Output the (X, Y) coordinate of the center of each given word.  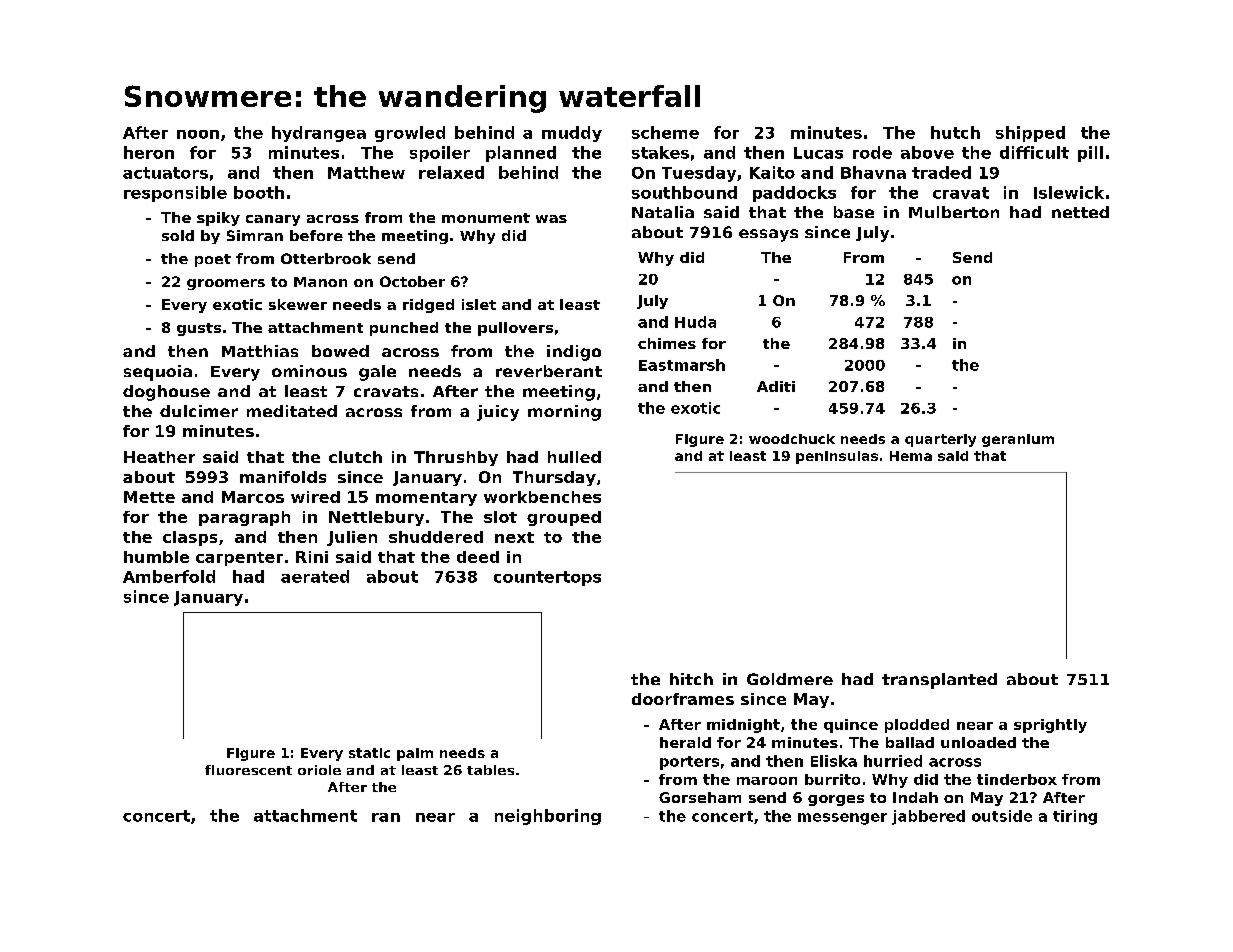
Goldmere (790, 679)
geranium (1018, 440)
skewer (298, 304)
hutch (955, 132)
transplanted (939, 681)
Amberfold (169, 576)
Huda (695, 322)
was (551, 219)
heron (149, 152)
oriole (319, 770)
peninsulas (837, 457)
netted (1080, 212)
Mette (149, 497)
